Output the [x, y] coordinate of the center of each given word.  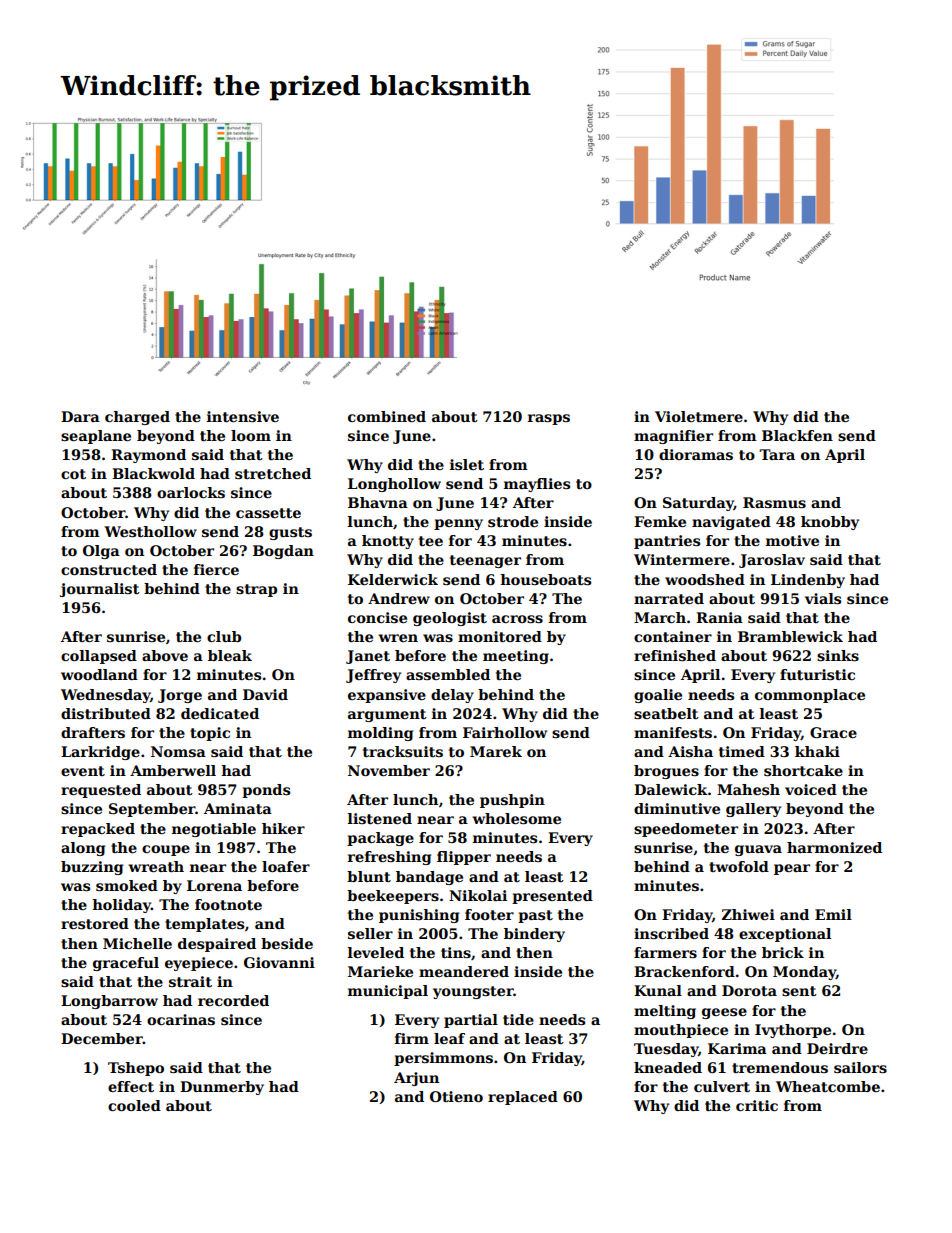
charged [137, 418]
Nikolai [478, 895]
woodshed [705, 579]
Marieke [380, 971]
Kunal [658, 990]
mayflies [537, 485]
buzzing [92, 868]
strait [190, 981]
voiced [811, 789]
